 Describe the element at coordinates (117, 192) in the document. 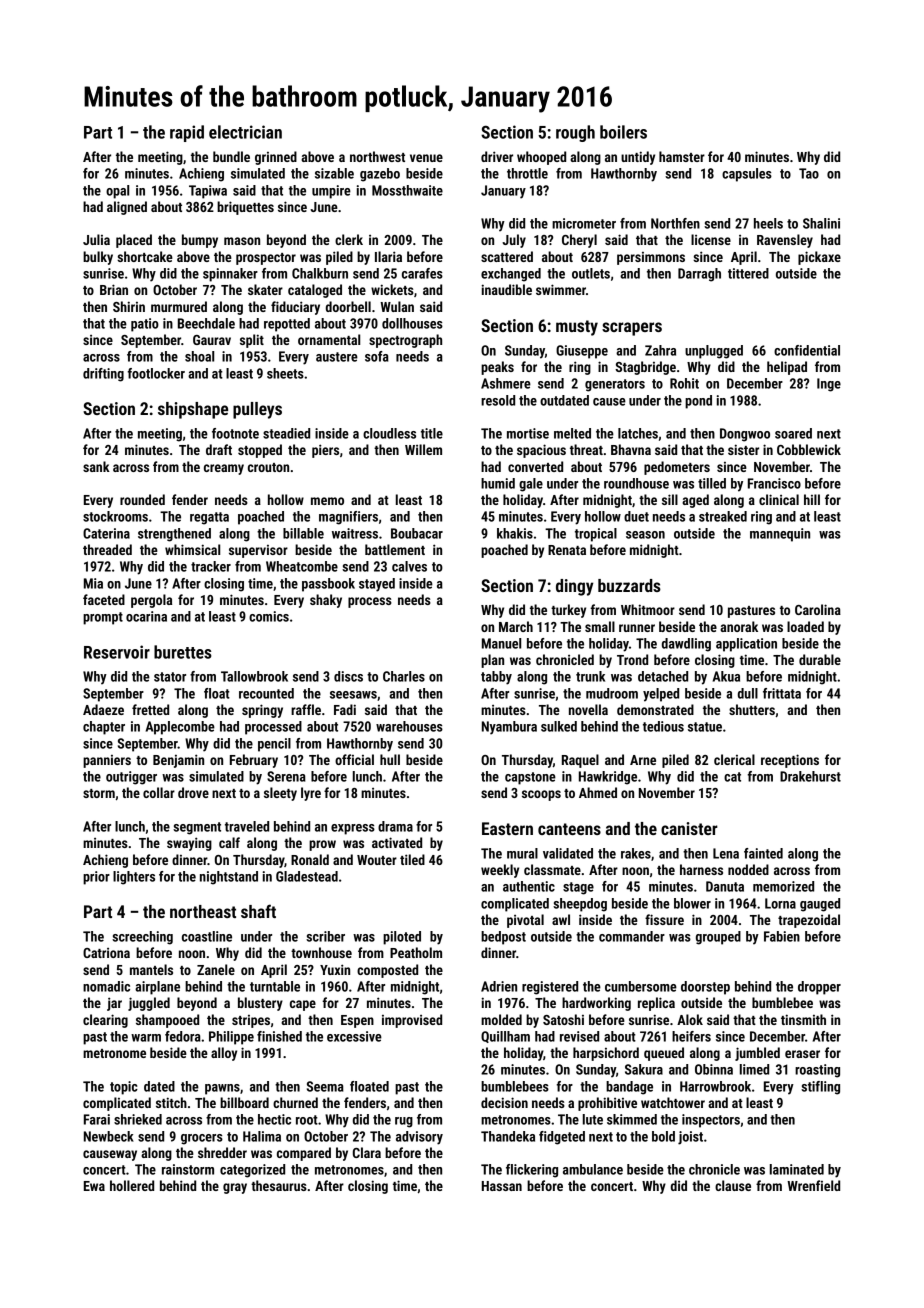

I see `opal` at that location.
